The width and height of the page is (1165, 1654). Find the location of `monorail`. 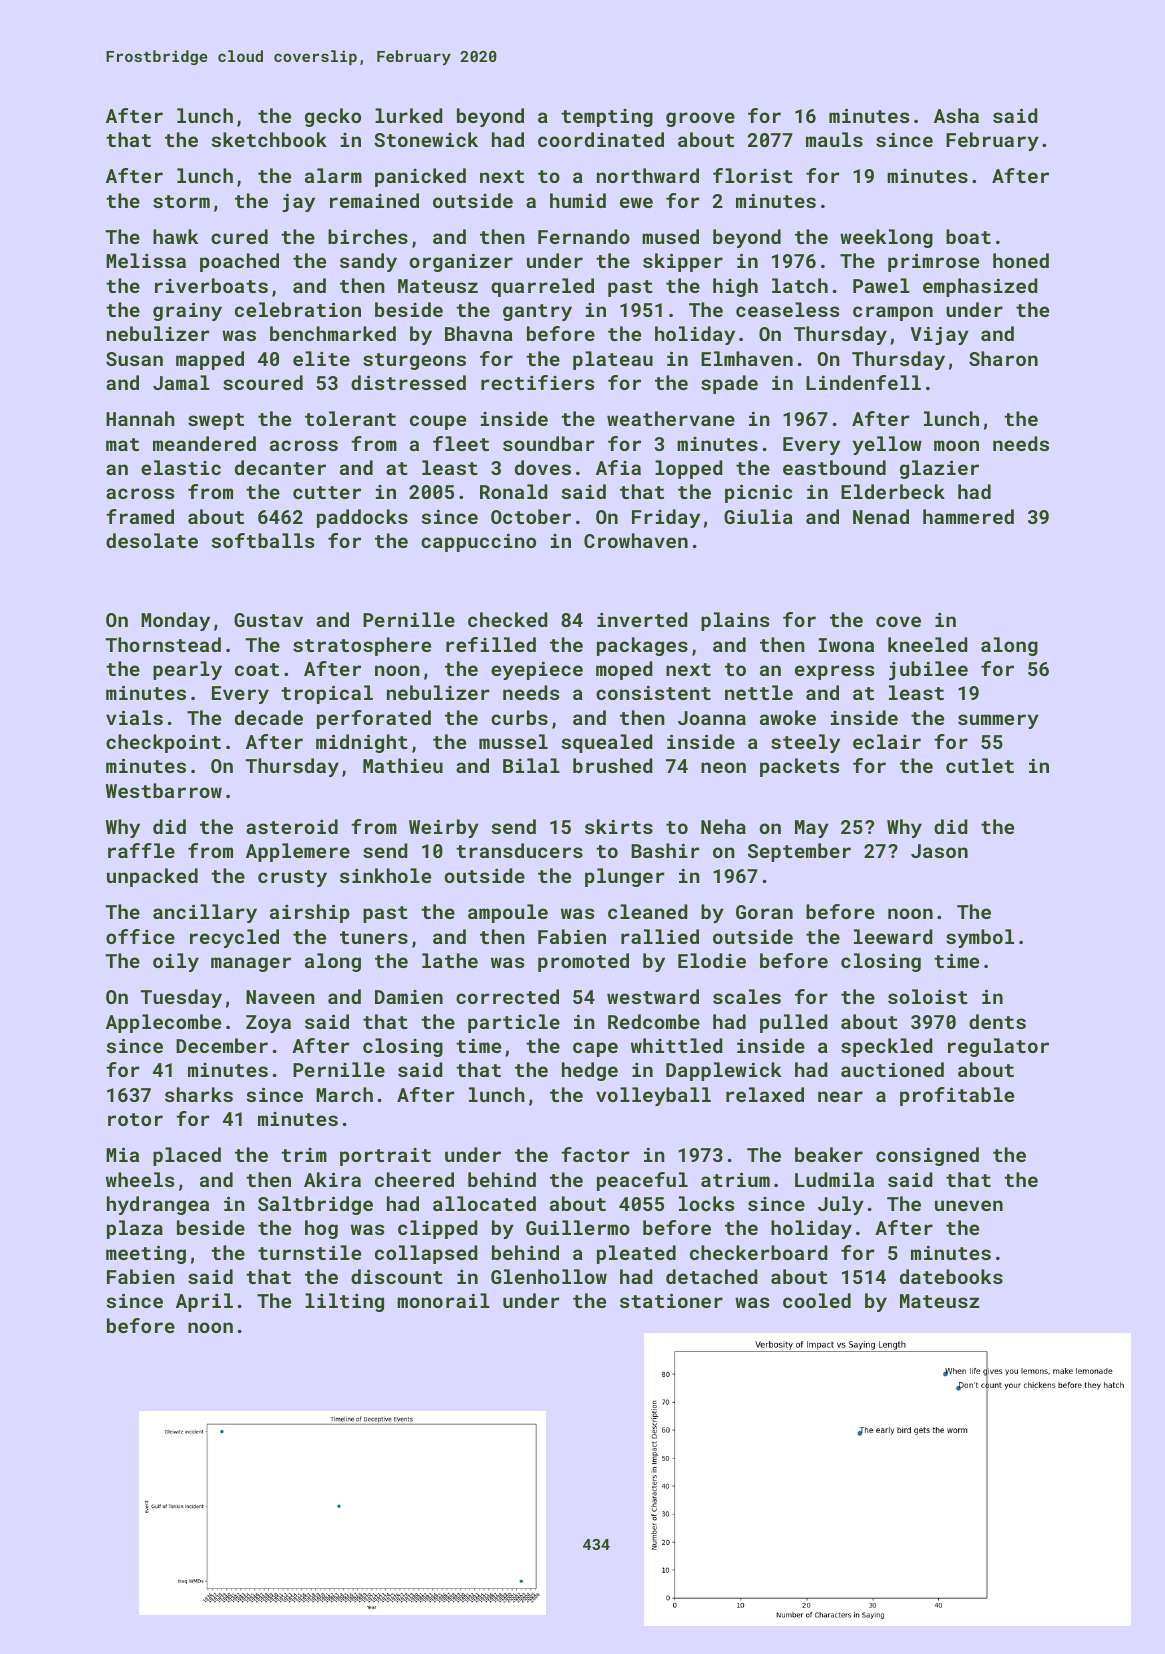

monorail is located at coordinates (443, 1300).
